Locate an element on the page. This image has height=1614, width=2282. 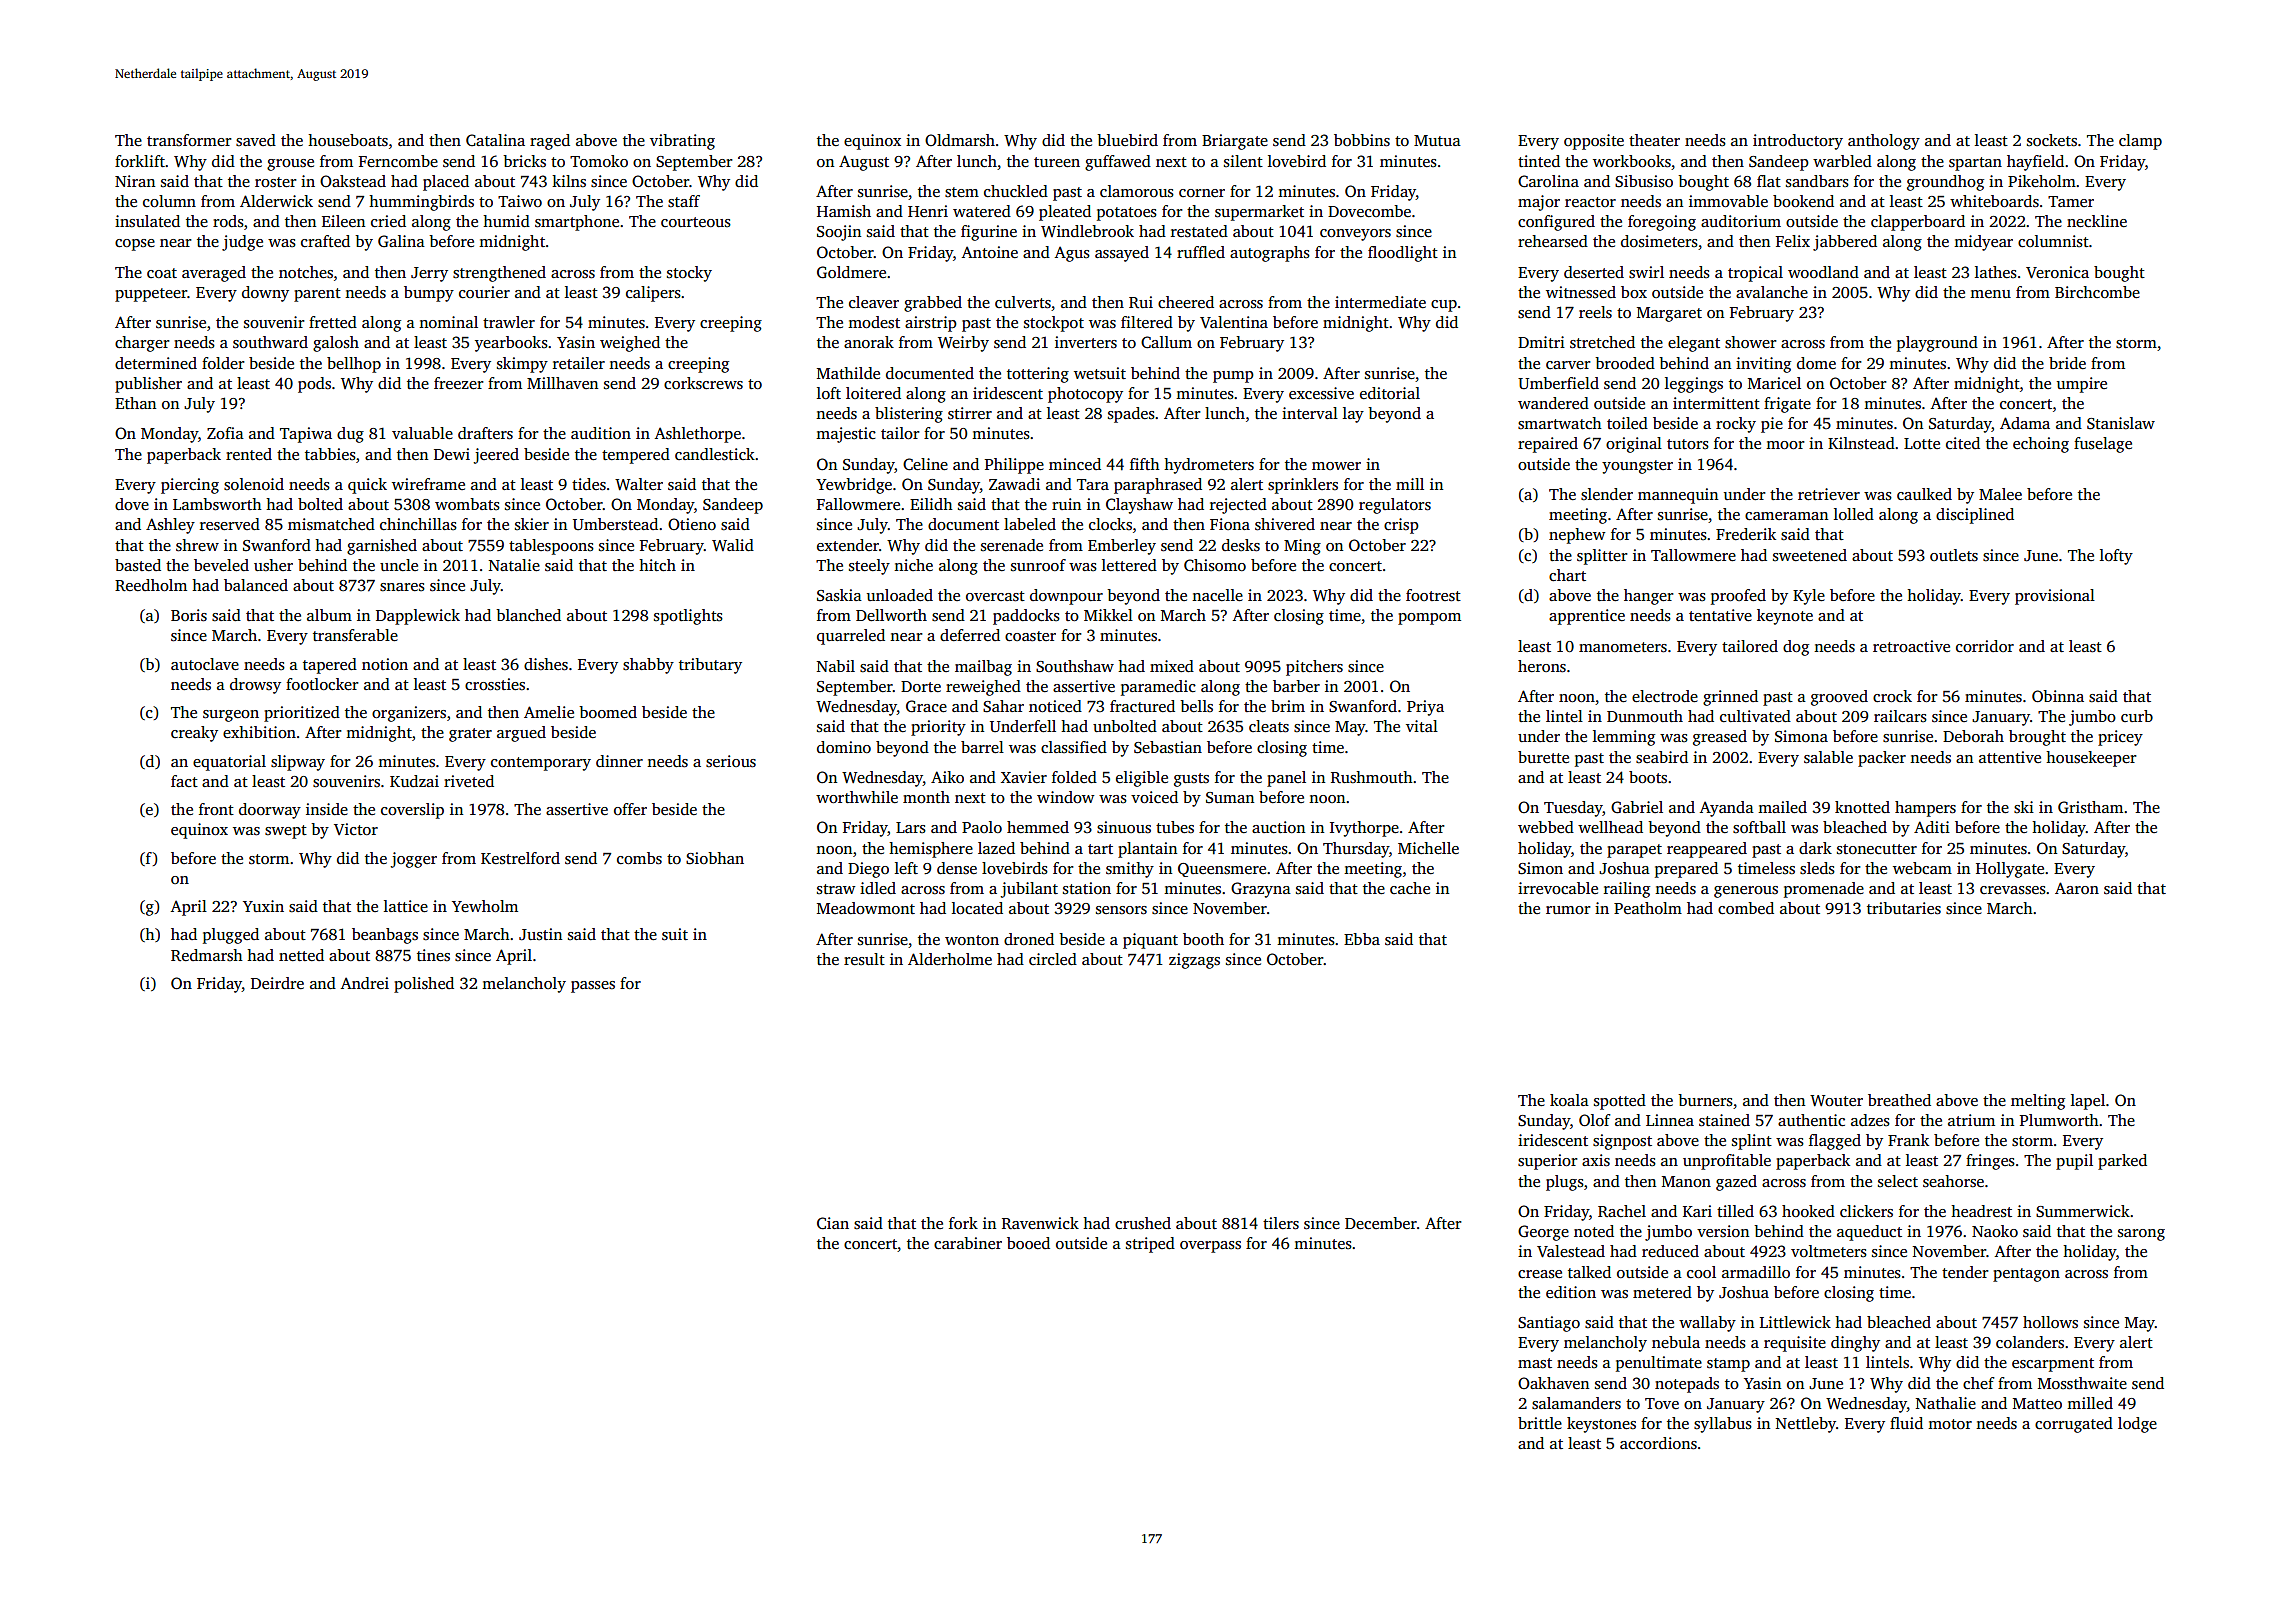
clocks is located at coordinates (1110, 524).
